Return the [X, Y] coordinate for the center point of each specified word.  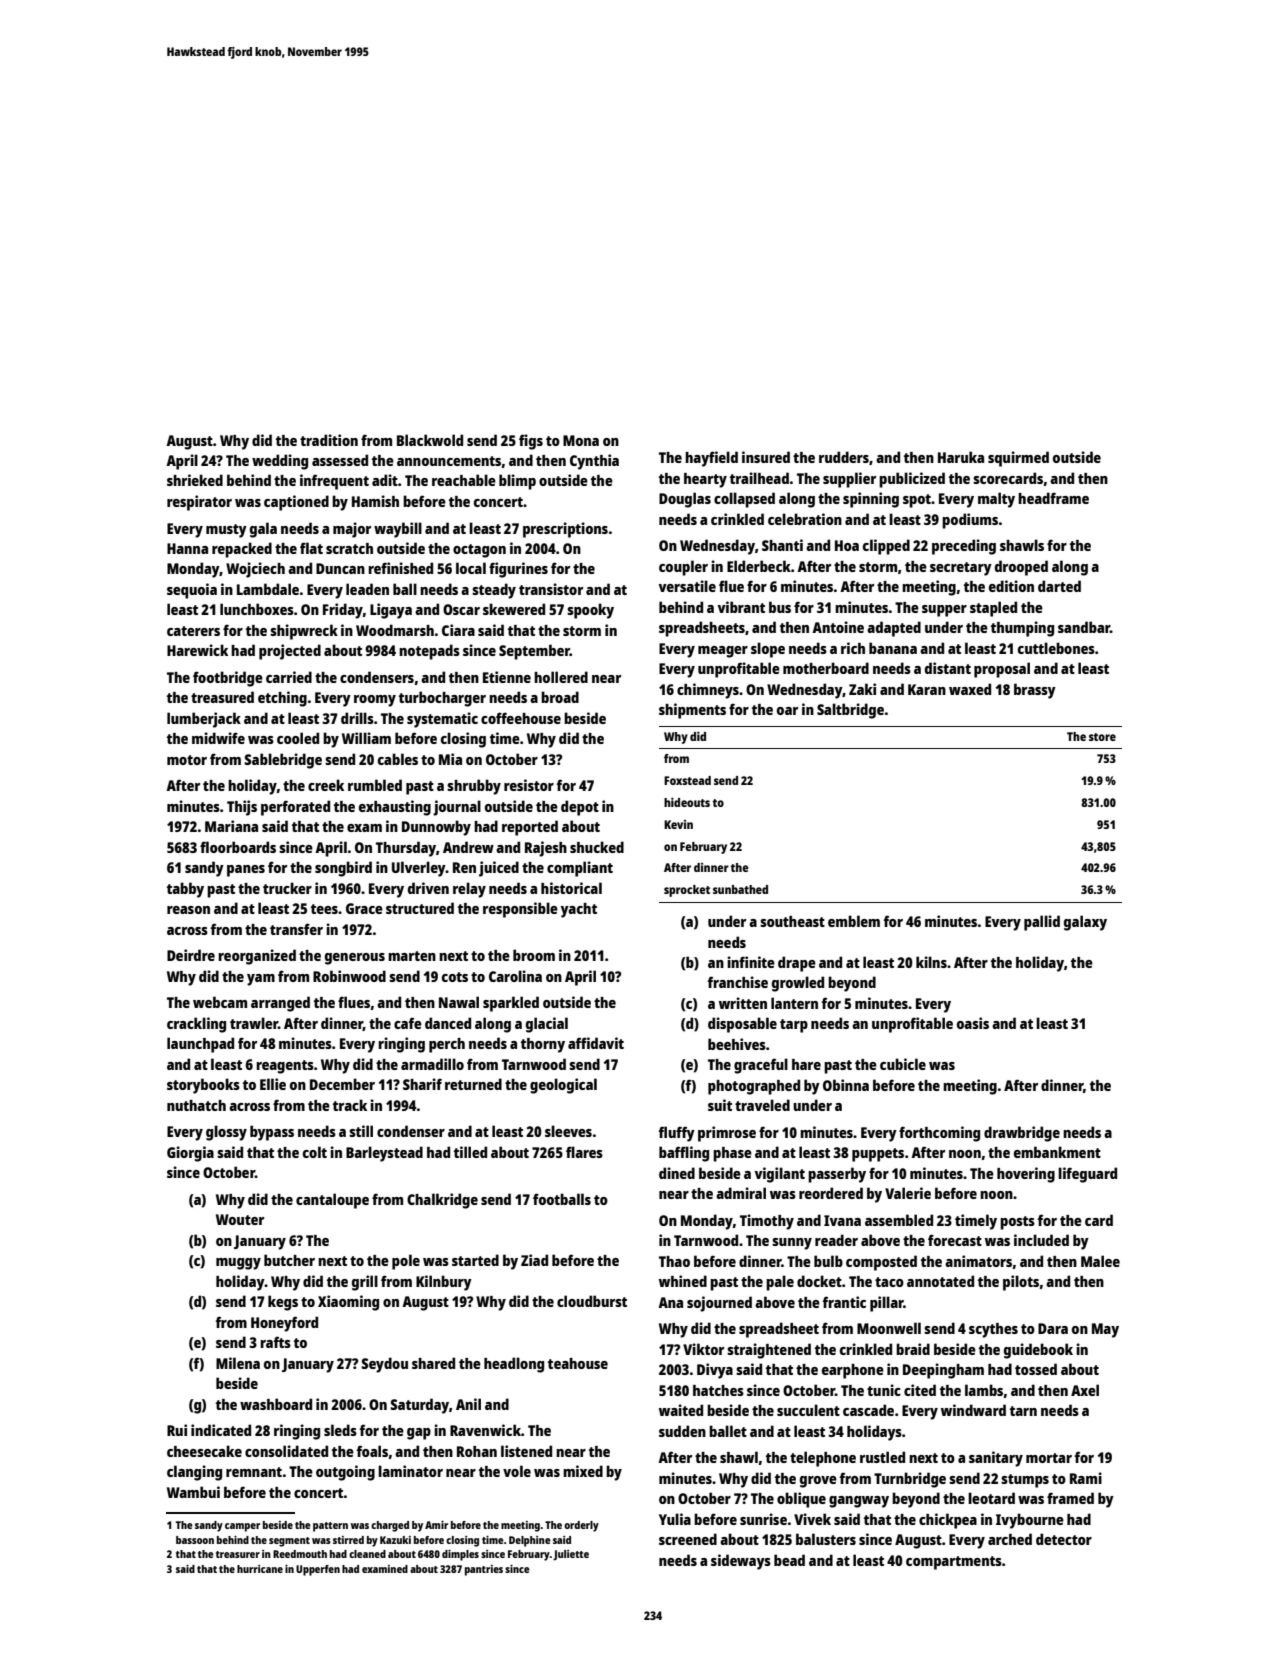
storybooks [203, 1086]
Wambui [193, 1492]
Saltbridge [850, 711]
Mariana [231, 826]
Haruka [961, 457]
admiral [741, 1193]
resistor [529, 785]
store [1102, 737]
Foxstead [687, 780]
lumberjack [204, 720]
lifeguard [1087, 1175]
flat [311, 548]
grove [818, 1482]
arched [1010, 1539]
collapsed [744, 500]
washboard [276, 1404]
